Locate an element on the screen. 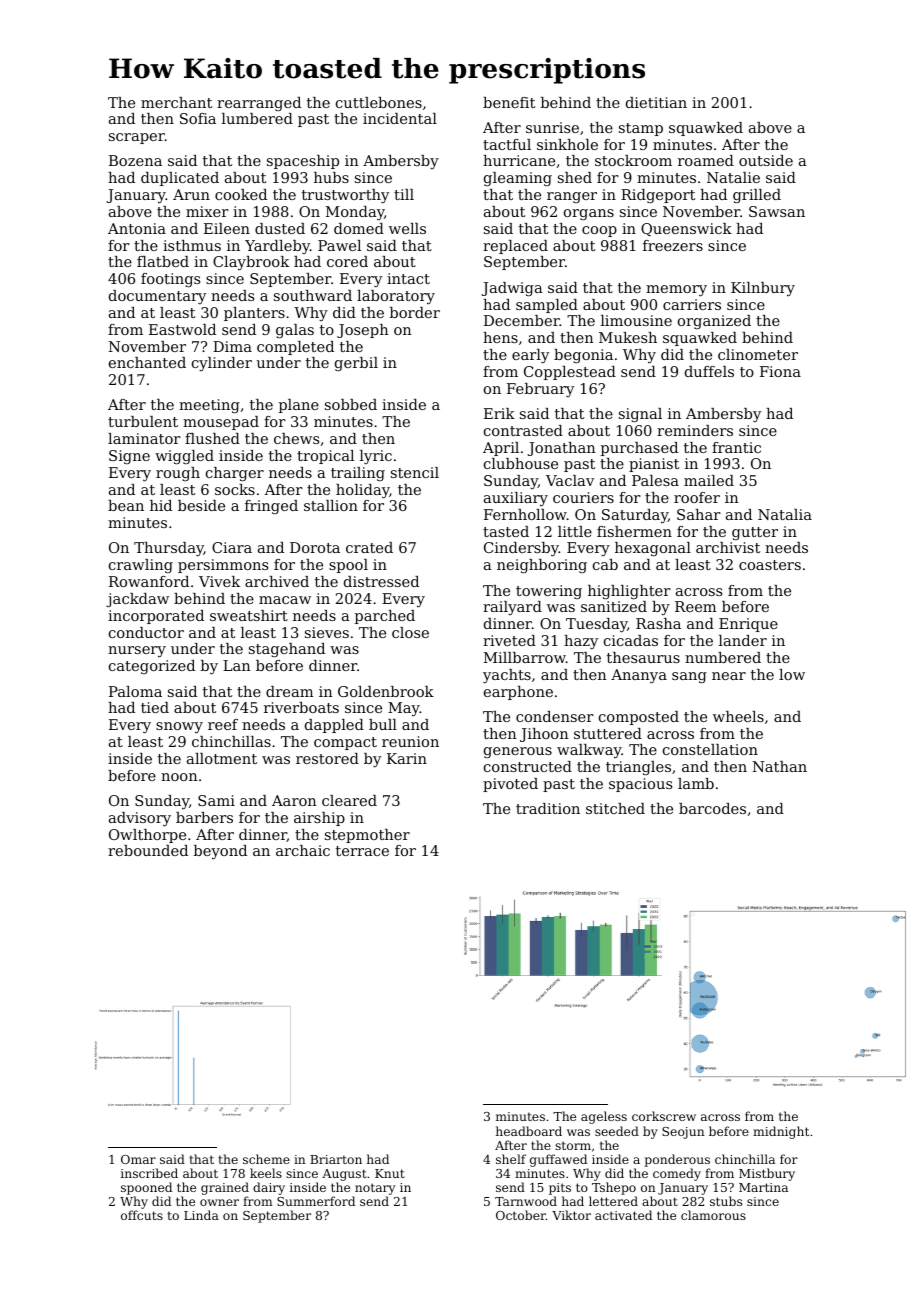 This screenshot has width=924, height=1308. tradition is located at coordinates (548, 808).
